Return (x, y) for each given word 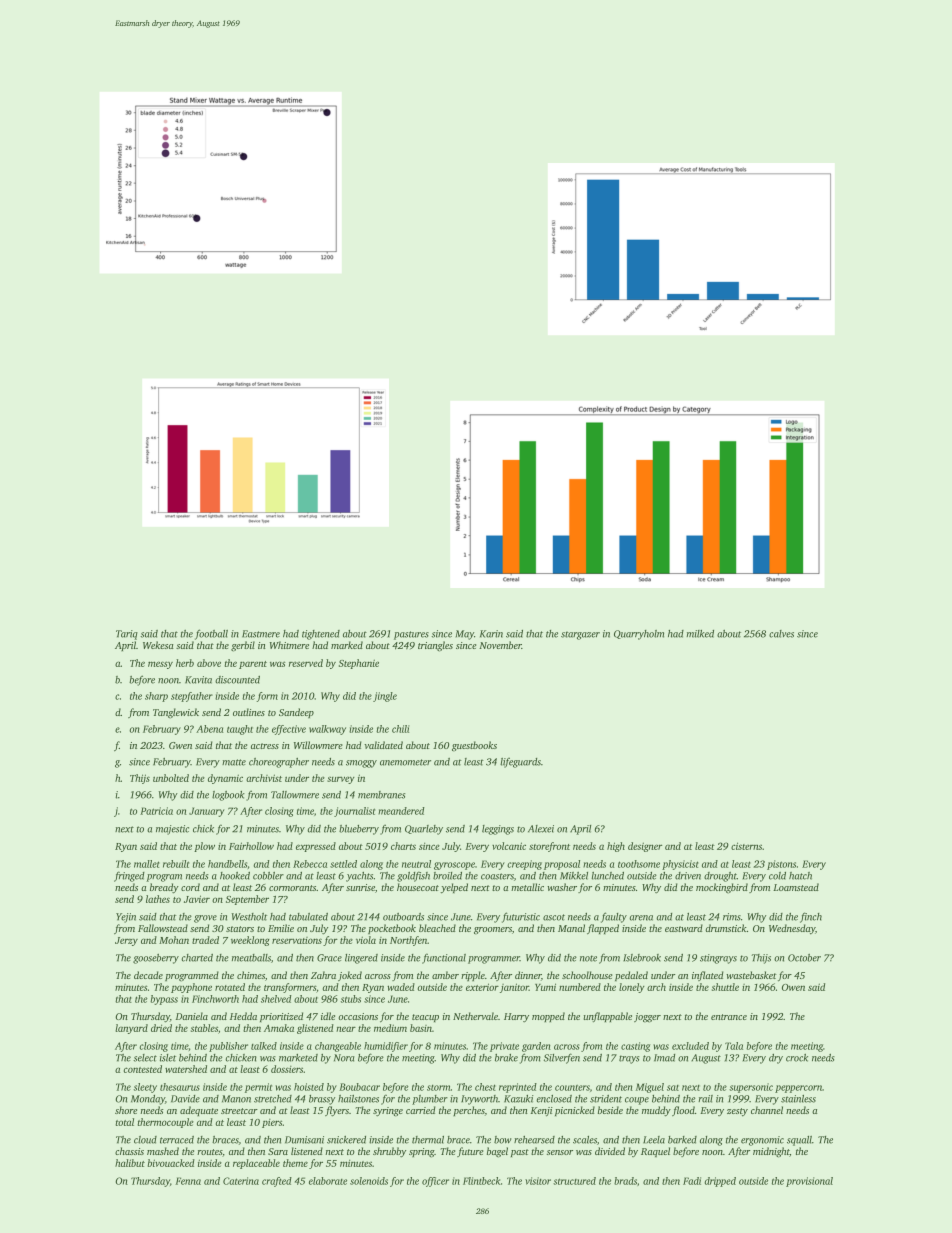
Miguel (650, 1088)
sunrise (360, 887)
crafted (277, 1182)
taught (240, 730)
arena (641, 918)
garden (536, 1047)
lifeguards (520, 763)
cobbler (268, 876)
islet (168, 1058)
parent (253, 665)
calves (781, 634)
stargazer (580, 635)
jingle (385, 697)
